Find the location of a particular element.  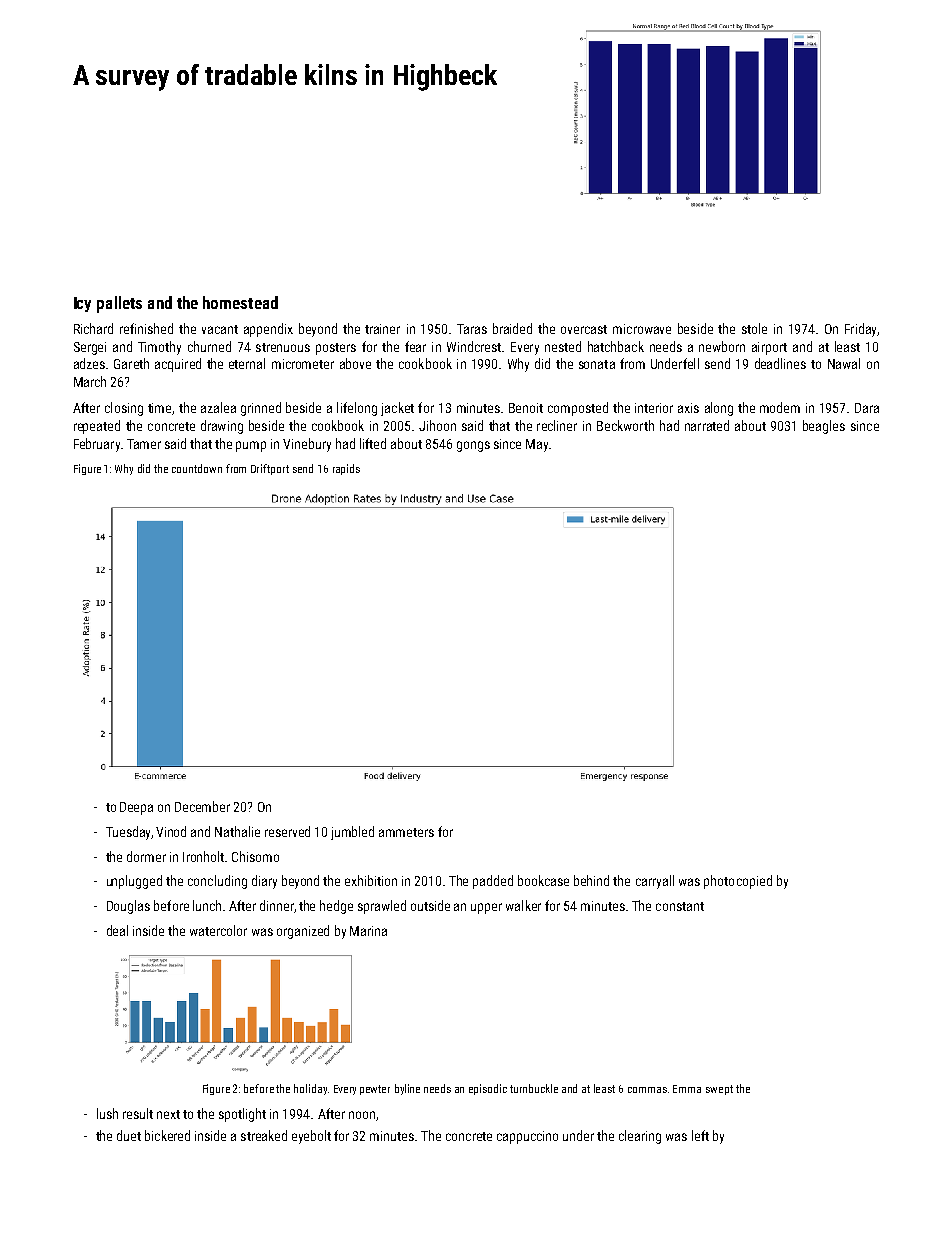

rapids is located at coordinates (346, 469).
